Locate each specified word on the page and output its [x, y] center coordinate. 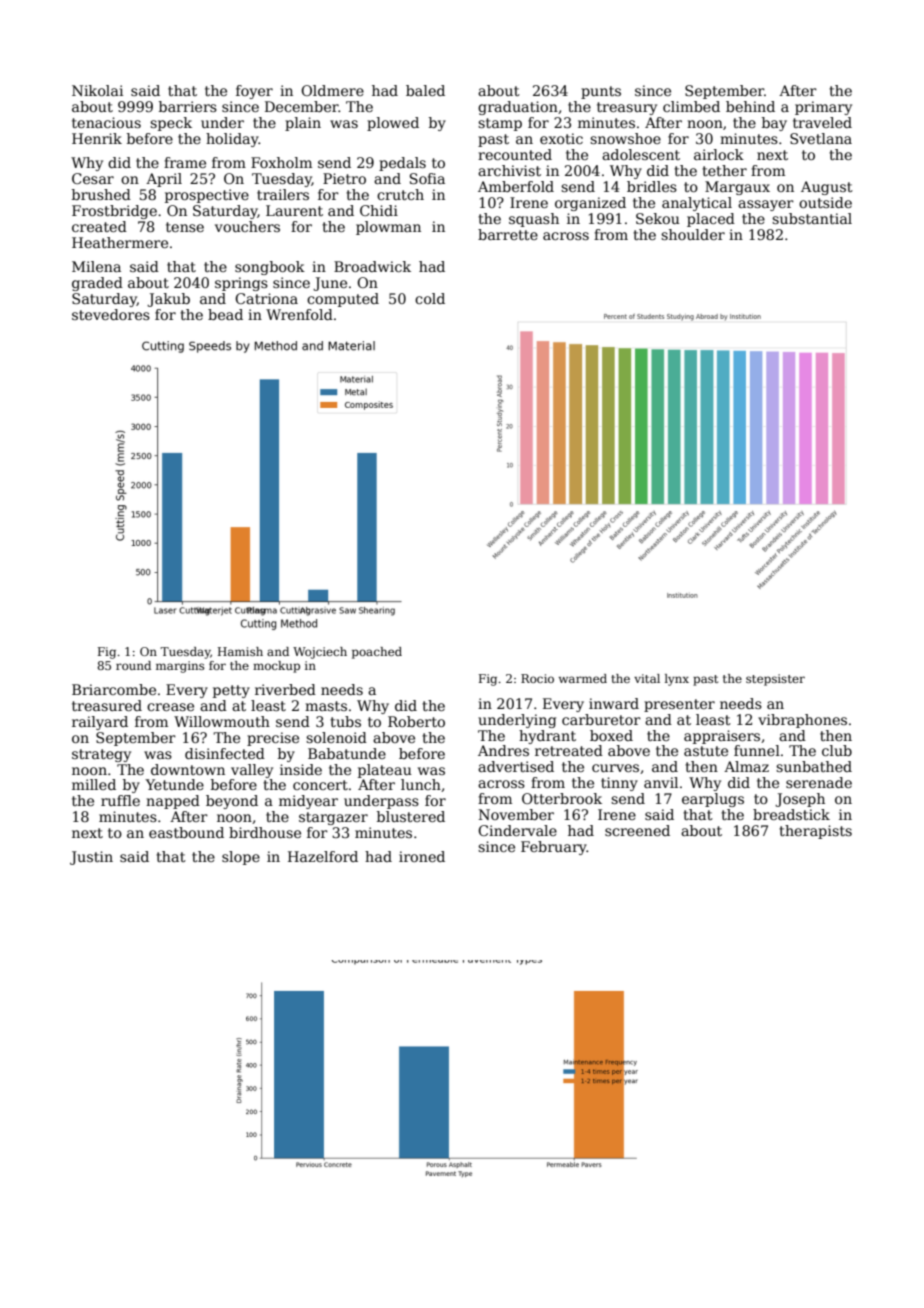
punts [601, 92]
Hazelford [323, 856]
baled [425, 90]
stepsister [775, 680]
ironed [422, 856]
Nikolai [97, 90]
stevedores [111, 314]
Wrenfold [299, 314]
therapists [815, 832]
